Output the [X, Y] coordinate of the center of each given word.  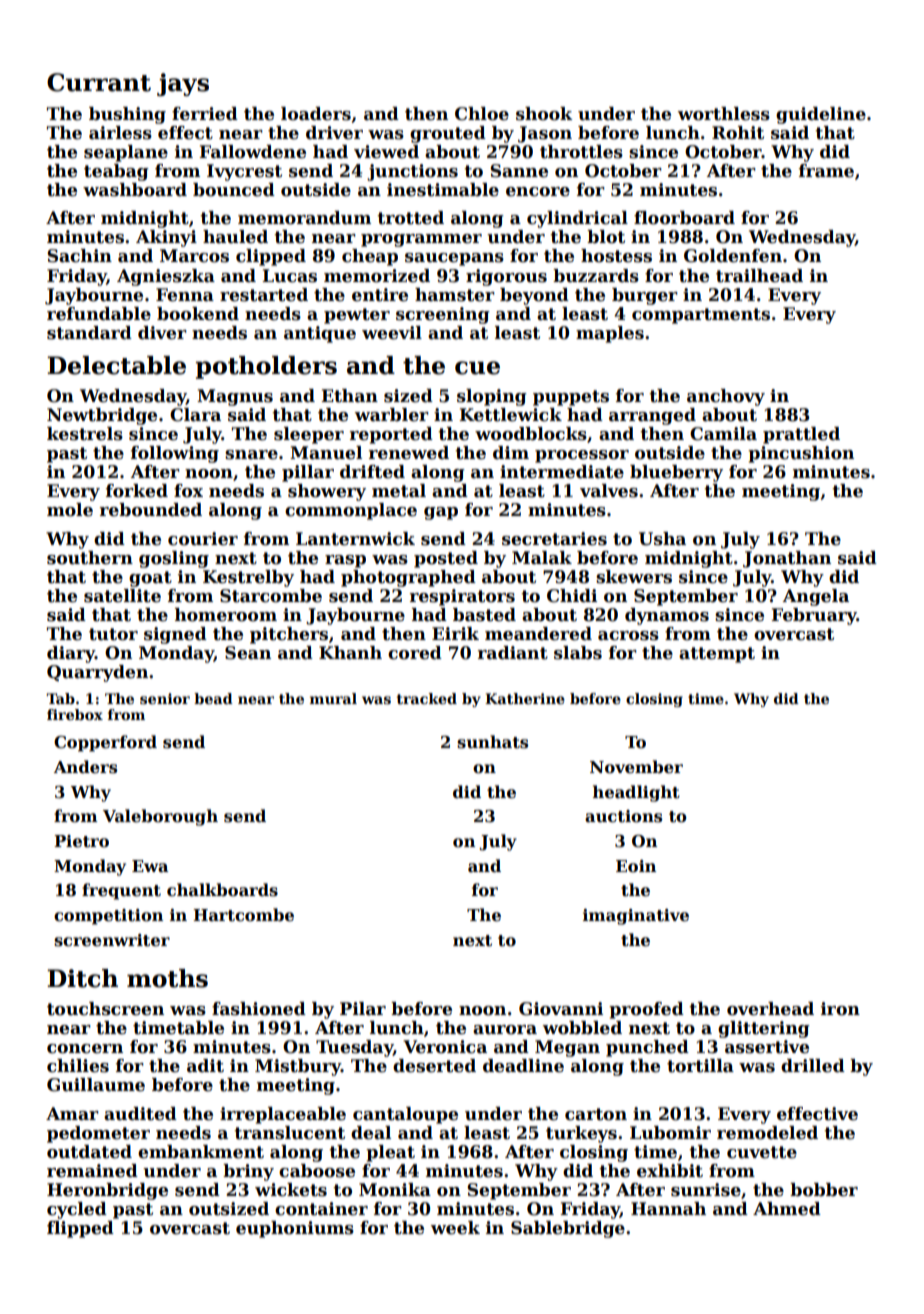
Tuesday [354, 1048]
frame [826, 171]
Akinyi [166, 238]
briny [248, 1172]
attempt [717, 655]
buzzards [596, 276]
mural [333, 698]
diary [71, 654]
